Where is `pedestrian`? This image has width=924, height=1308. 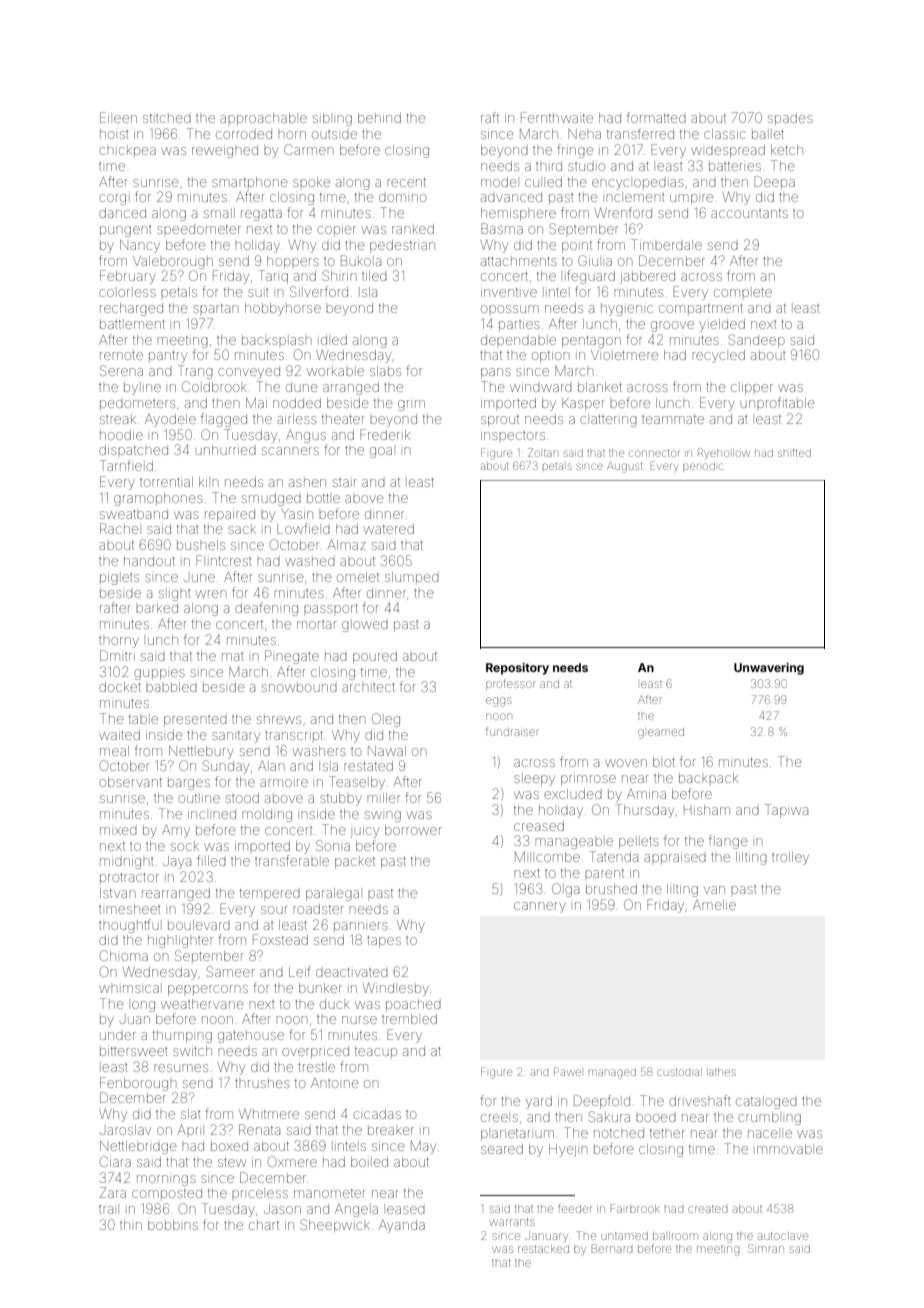
pedestrian is located at coordinates (402, 246).
